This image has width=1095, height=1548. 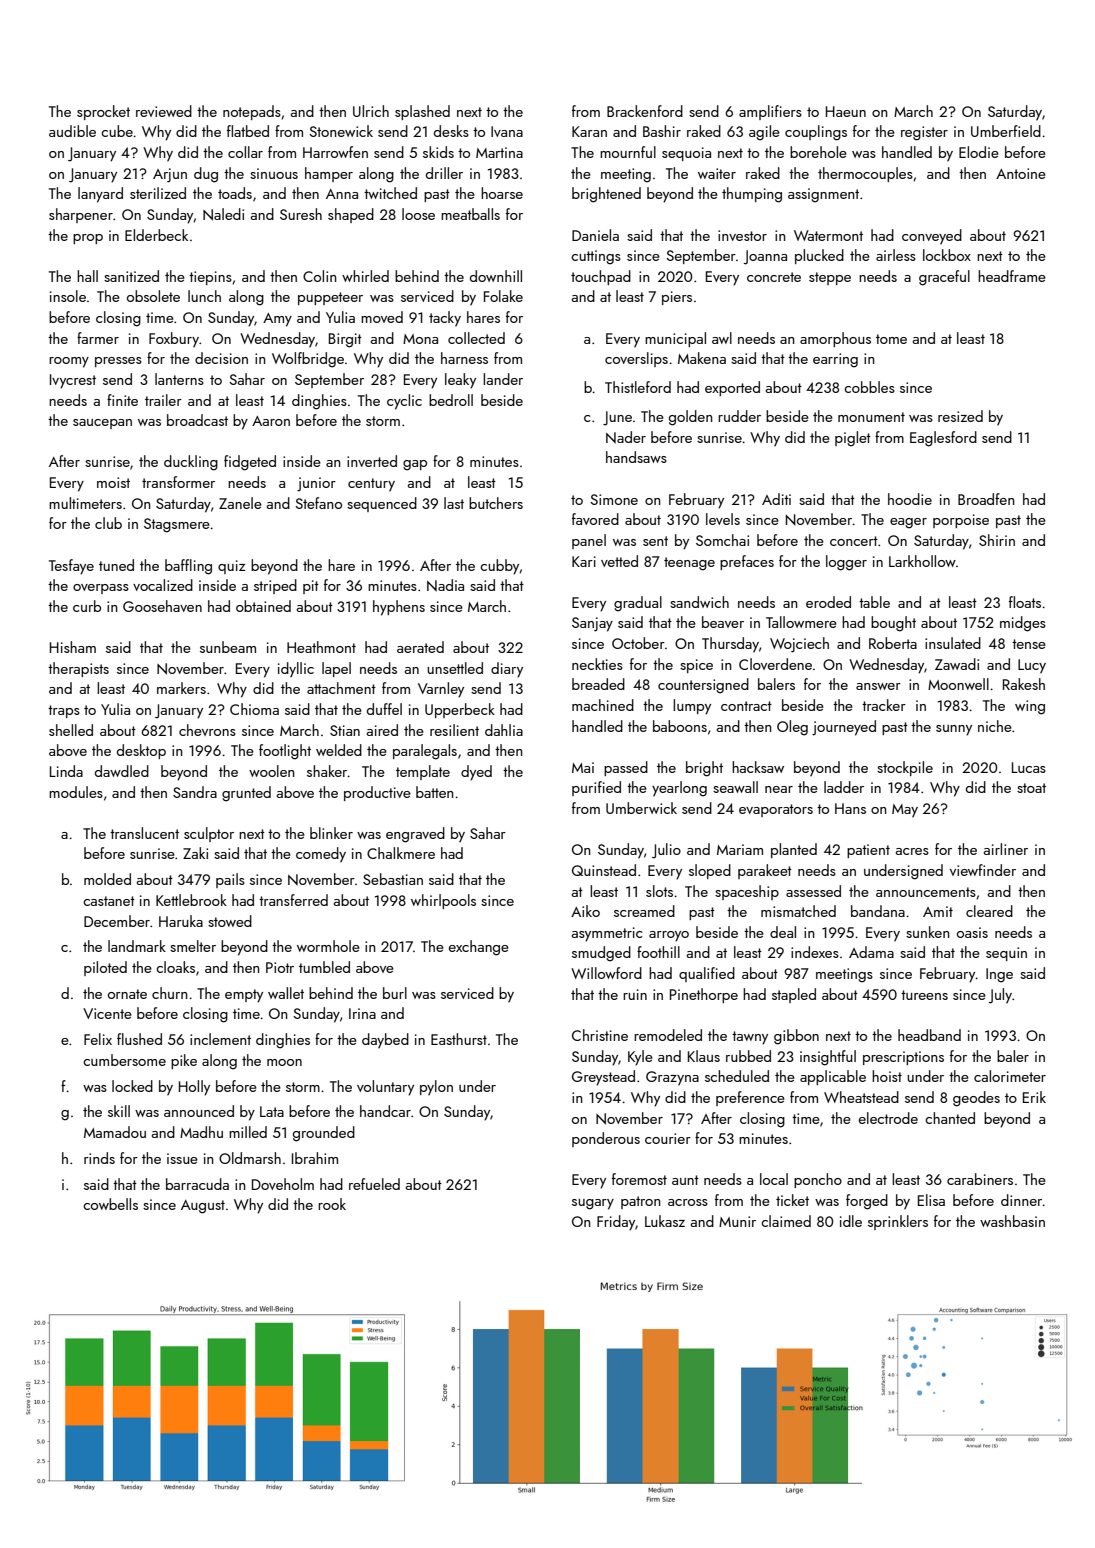 What do you see at coordinates (315, 1158) in the image?
I see `Ibrahim` at bounding box center [315, 1158].
